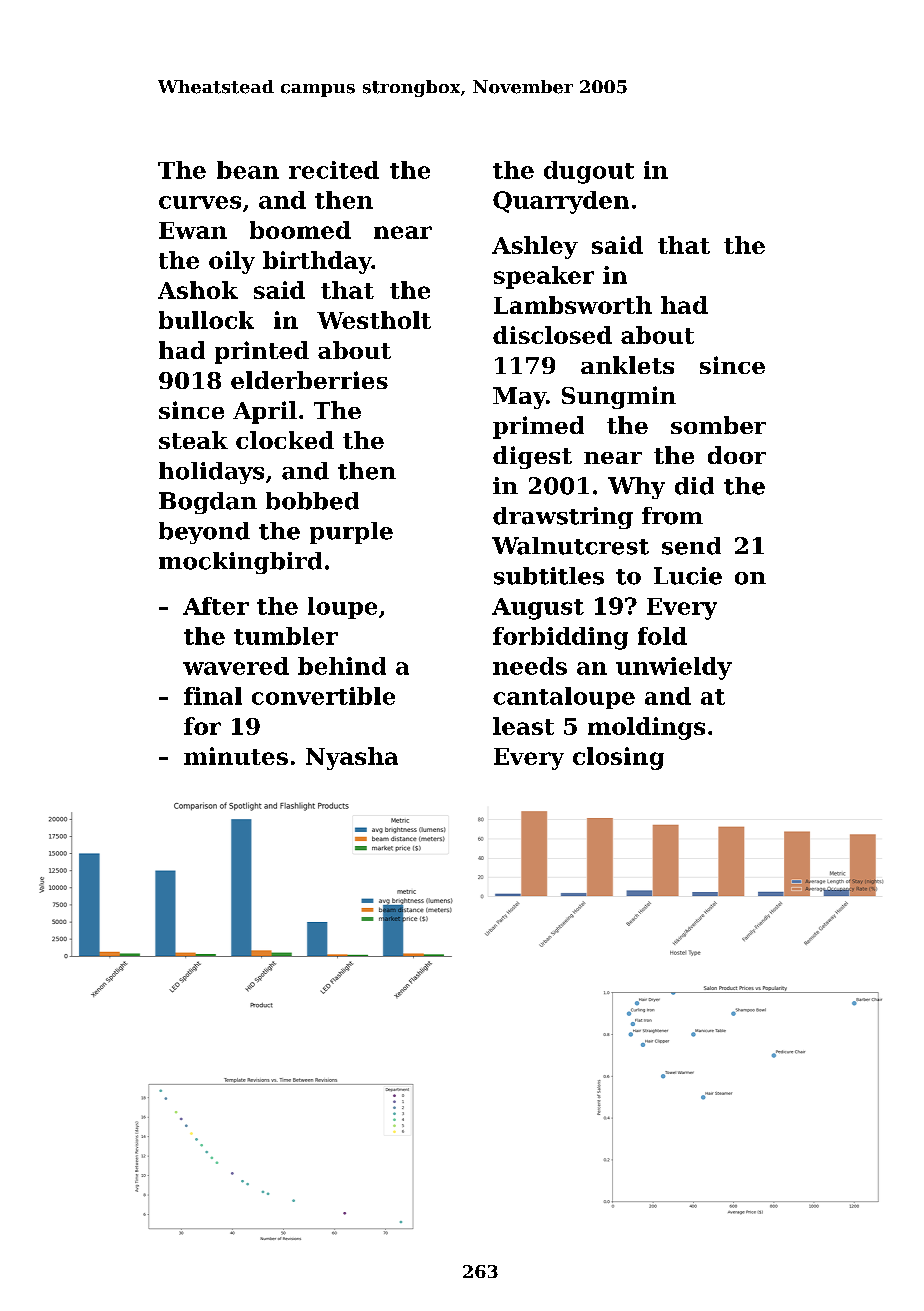  What do you see at coordinates (688, 576) in the document?
I see `Lucie` at bounding box center [688, 576].
